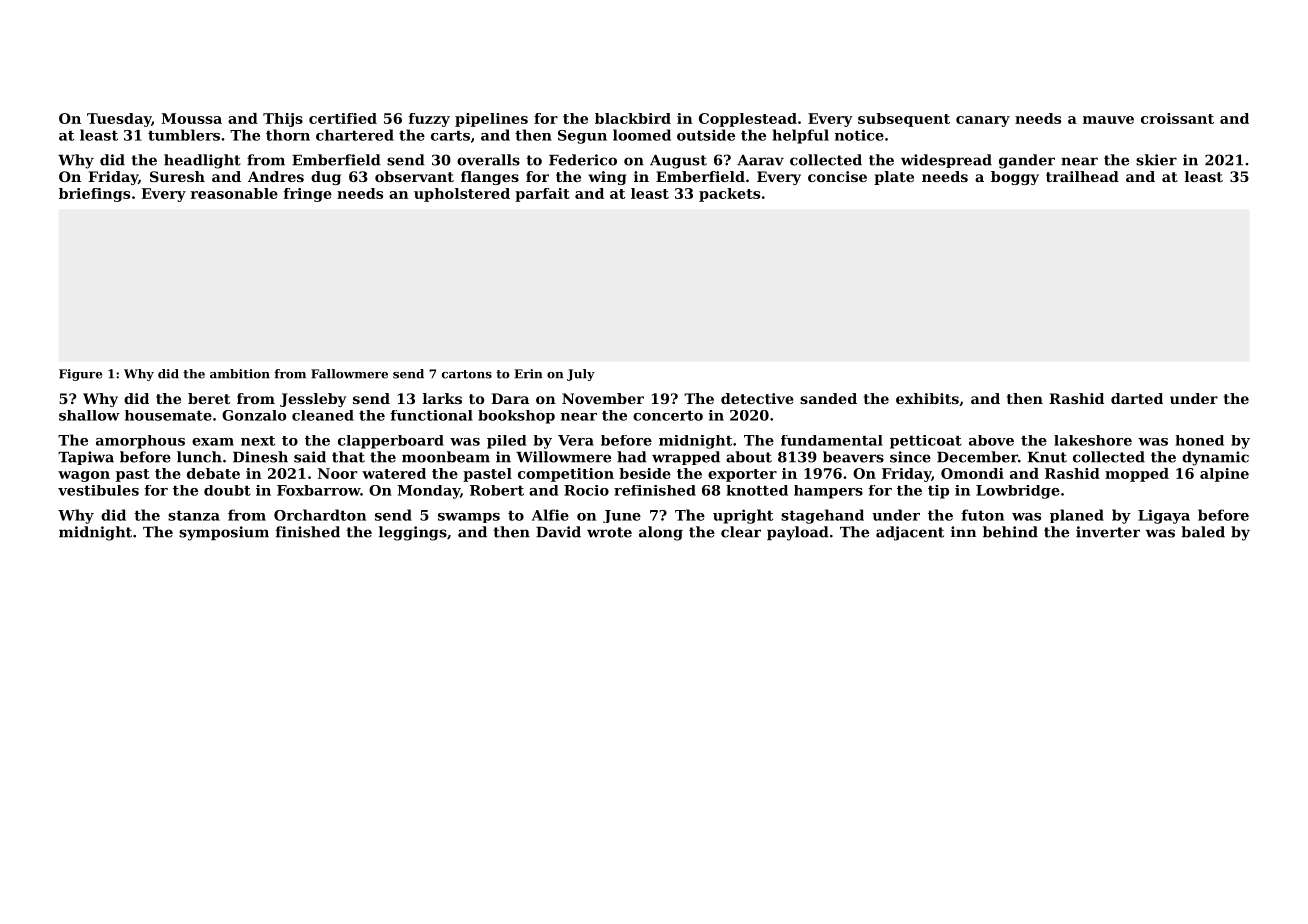  I want to click on boggy, so click(1015, 178).
